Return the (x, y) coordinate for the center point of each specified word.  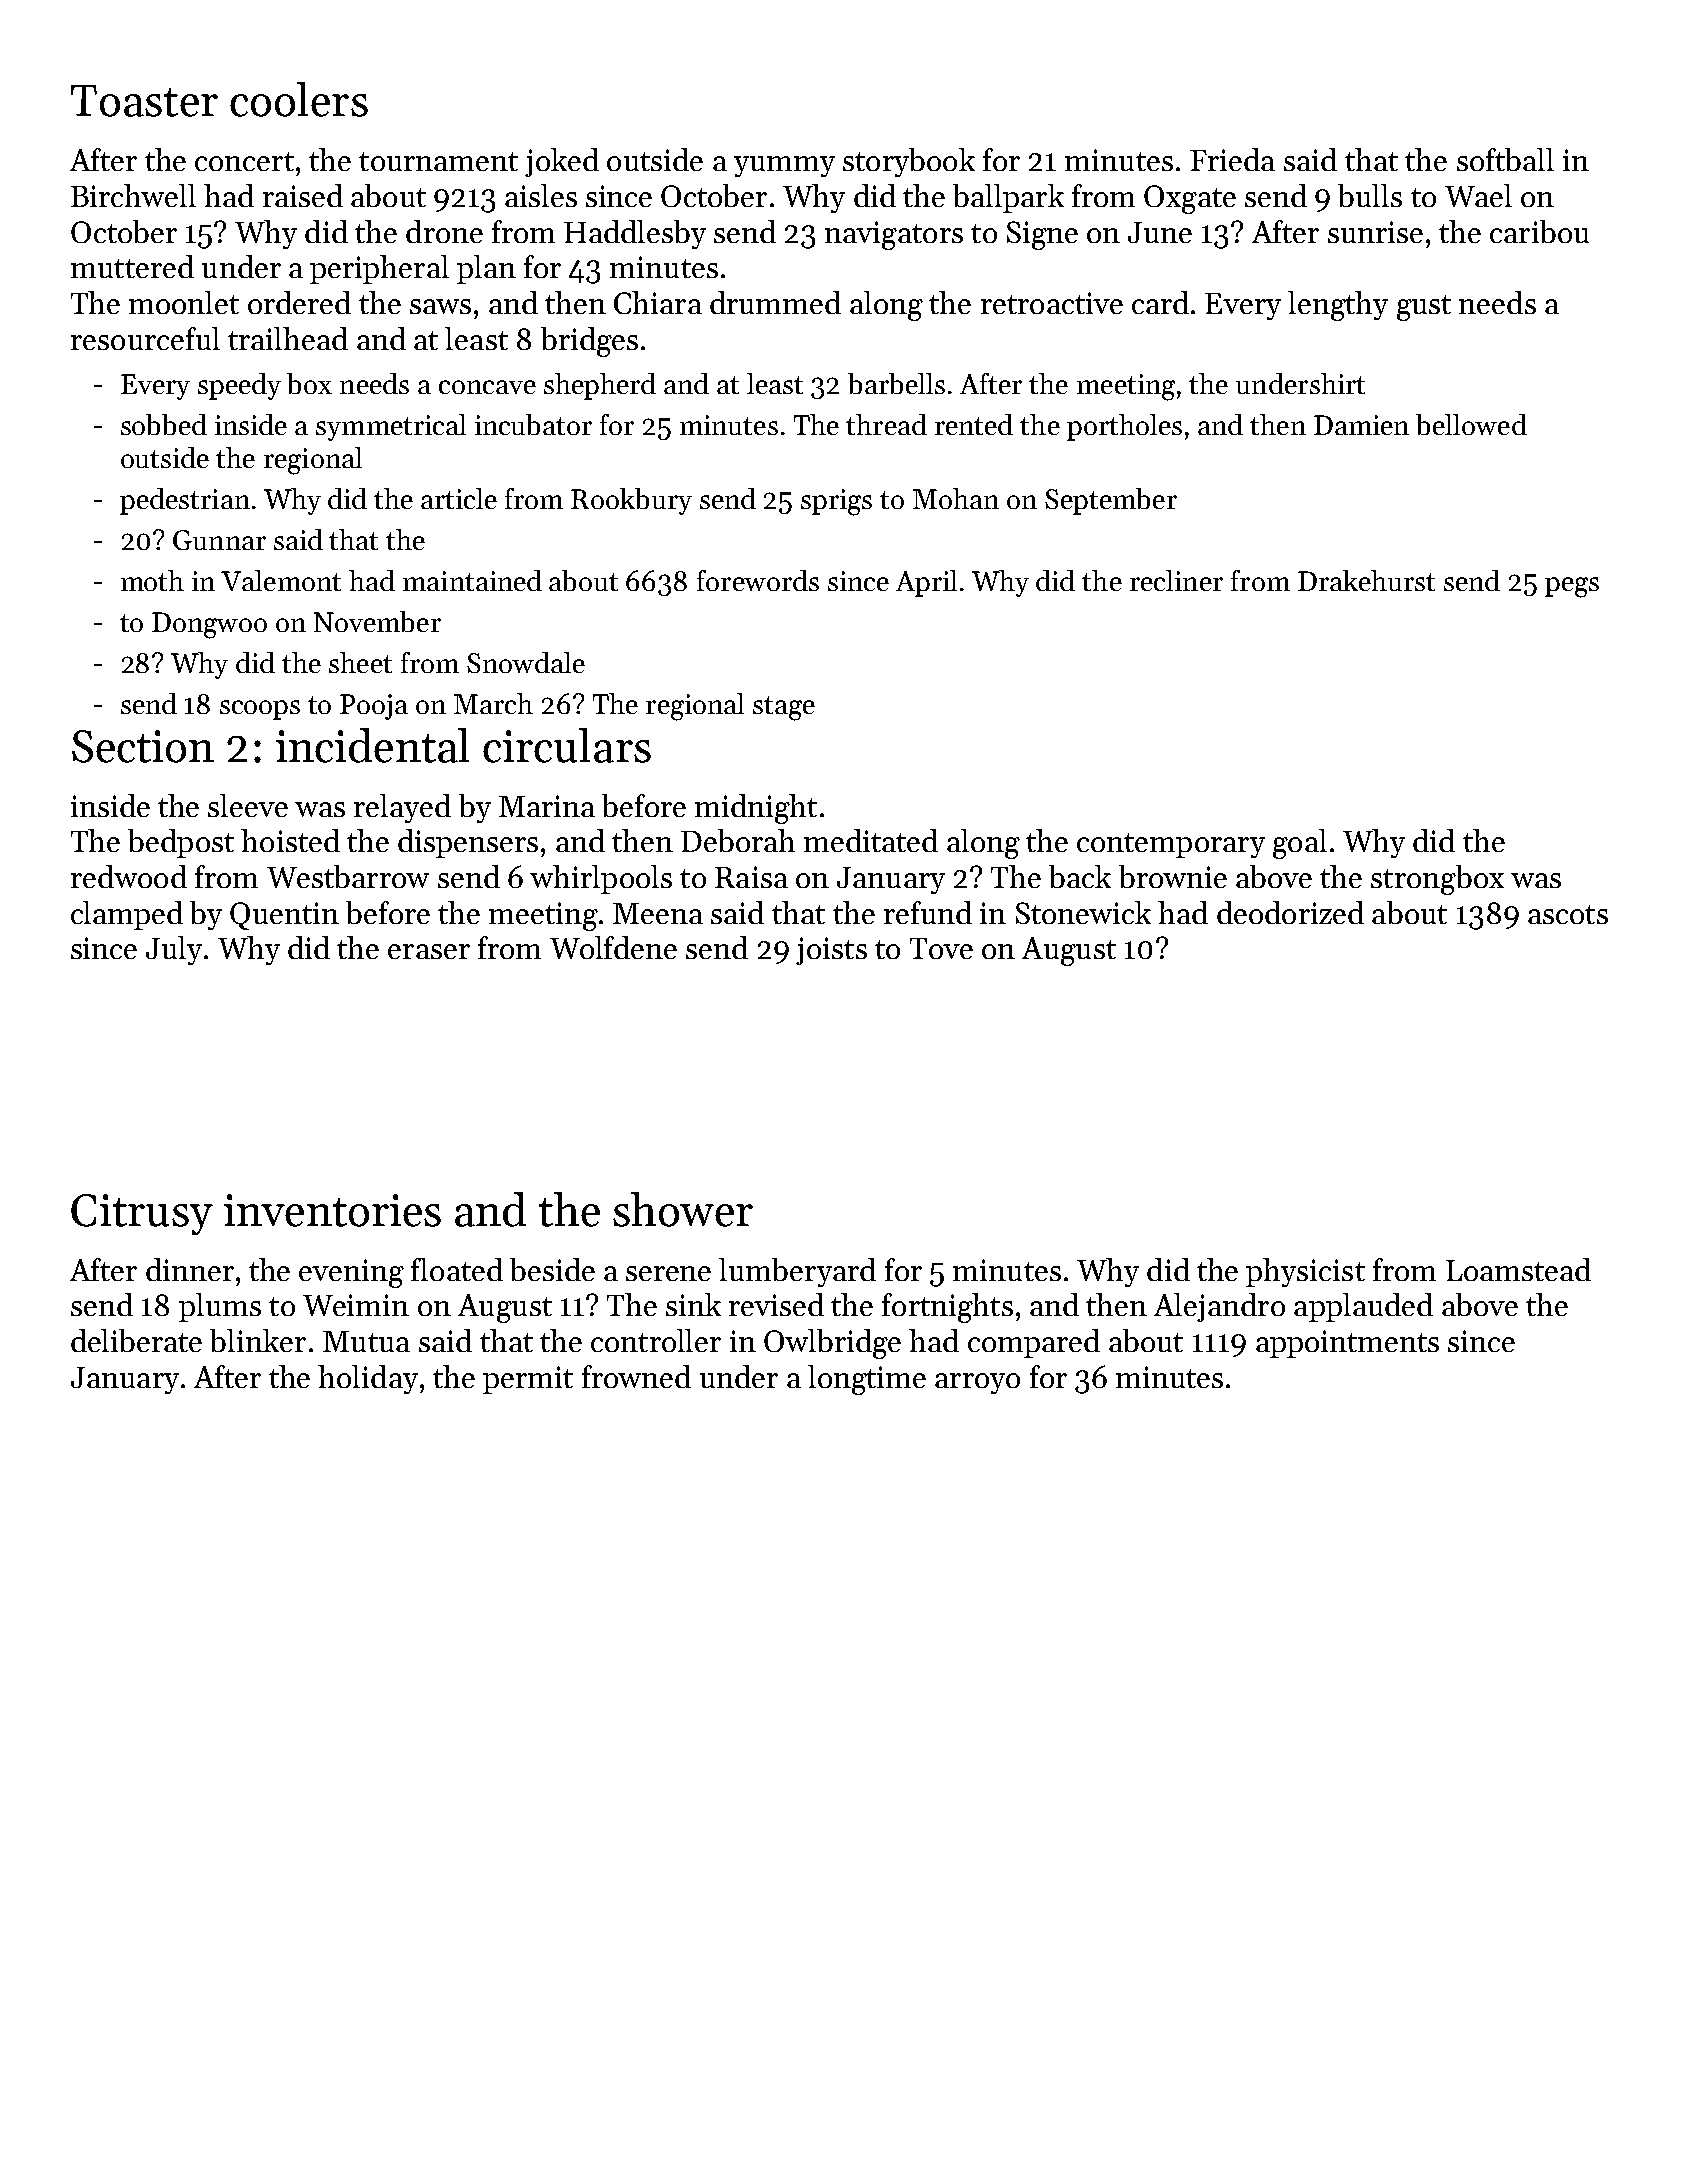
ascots (1568, 914)
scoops (260, 710)
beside (552, 1269)
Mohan (956, 498)
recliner (1176, 580)
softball (1505, 159)
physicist (1305, 1272)
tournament (438, 161)
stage (784, 708)
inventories (332, 1210)
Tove (941, 948)
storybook (909, 162)
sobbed (164, 424)
